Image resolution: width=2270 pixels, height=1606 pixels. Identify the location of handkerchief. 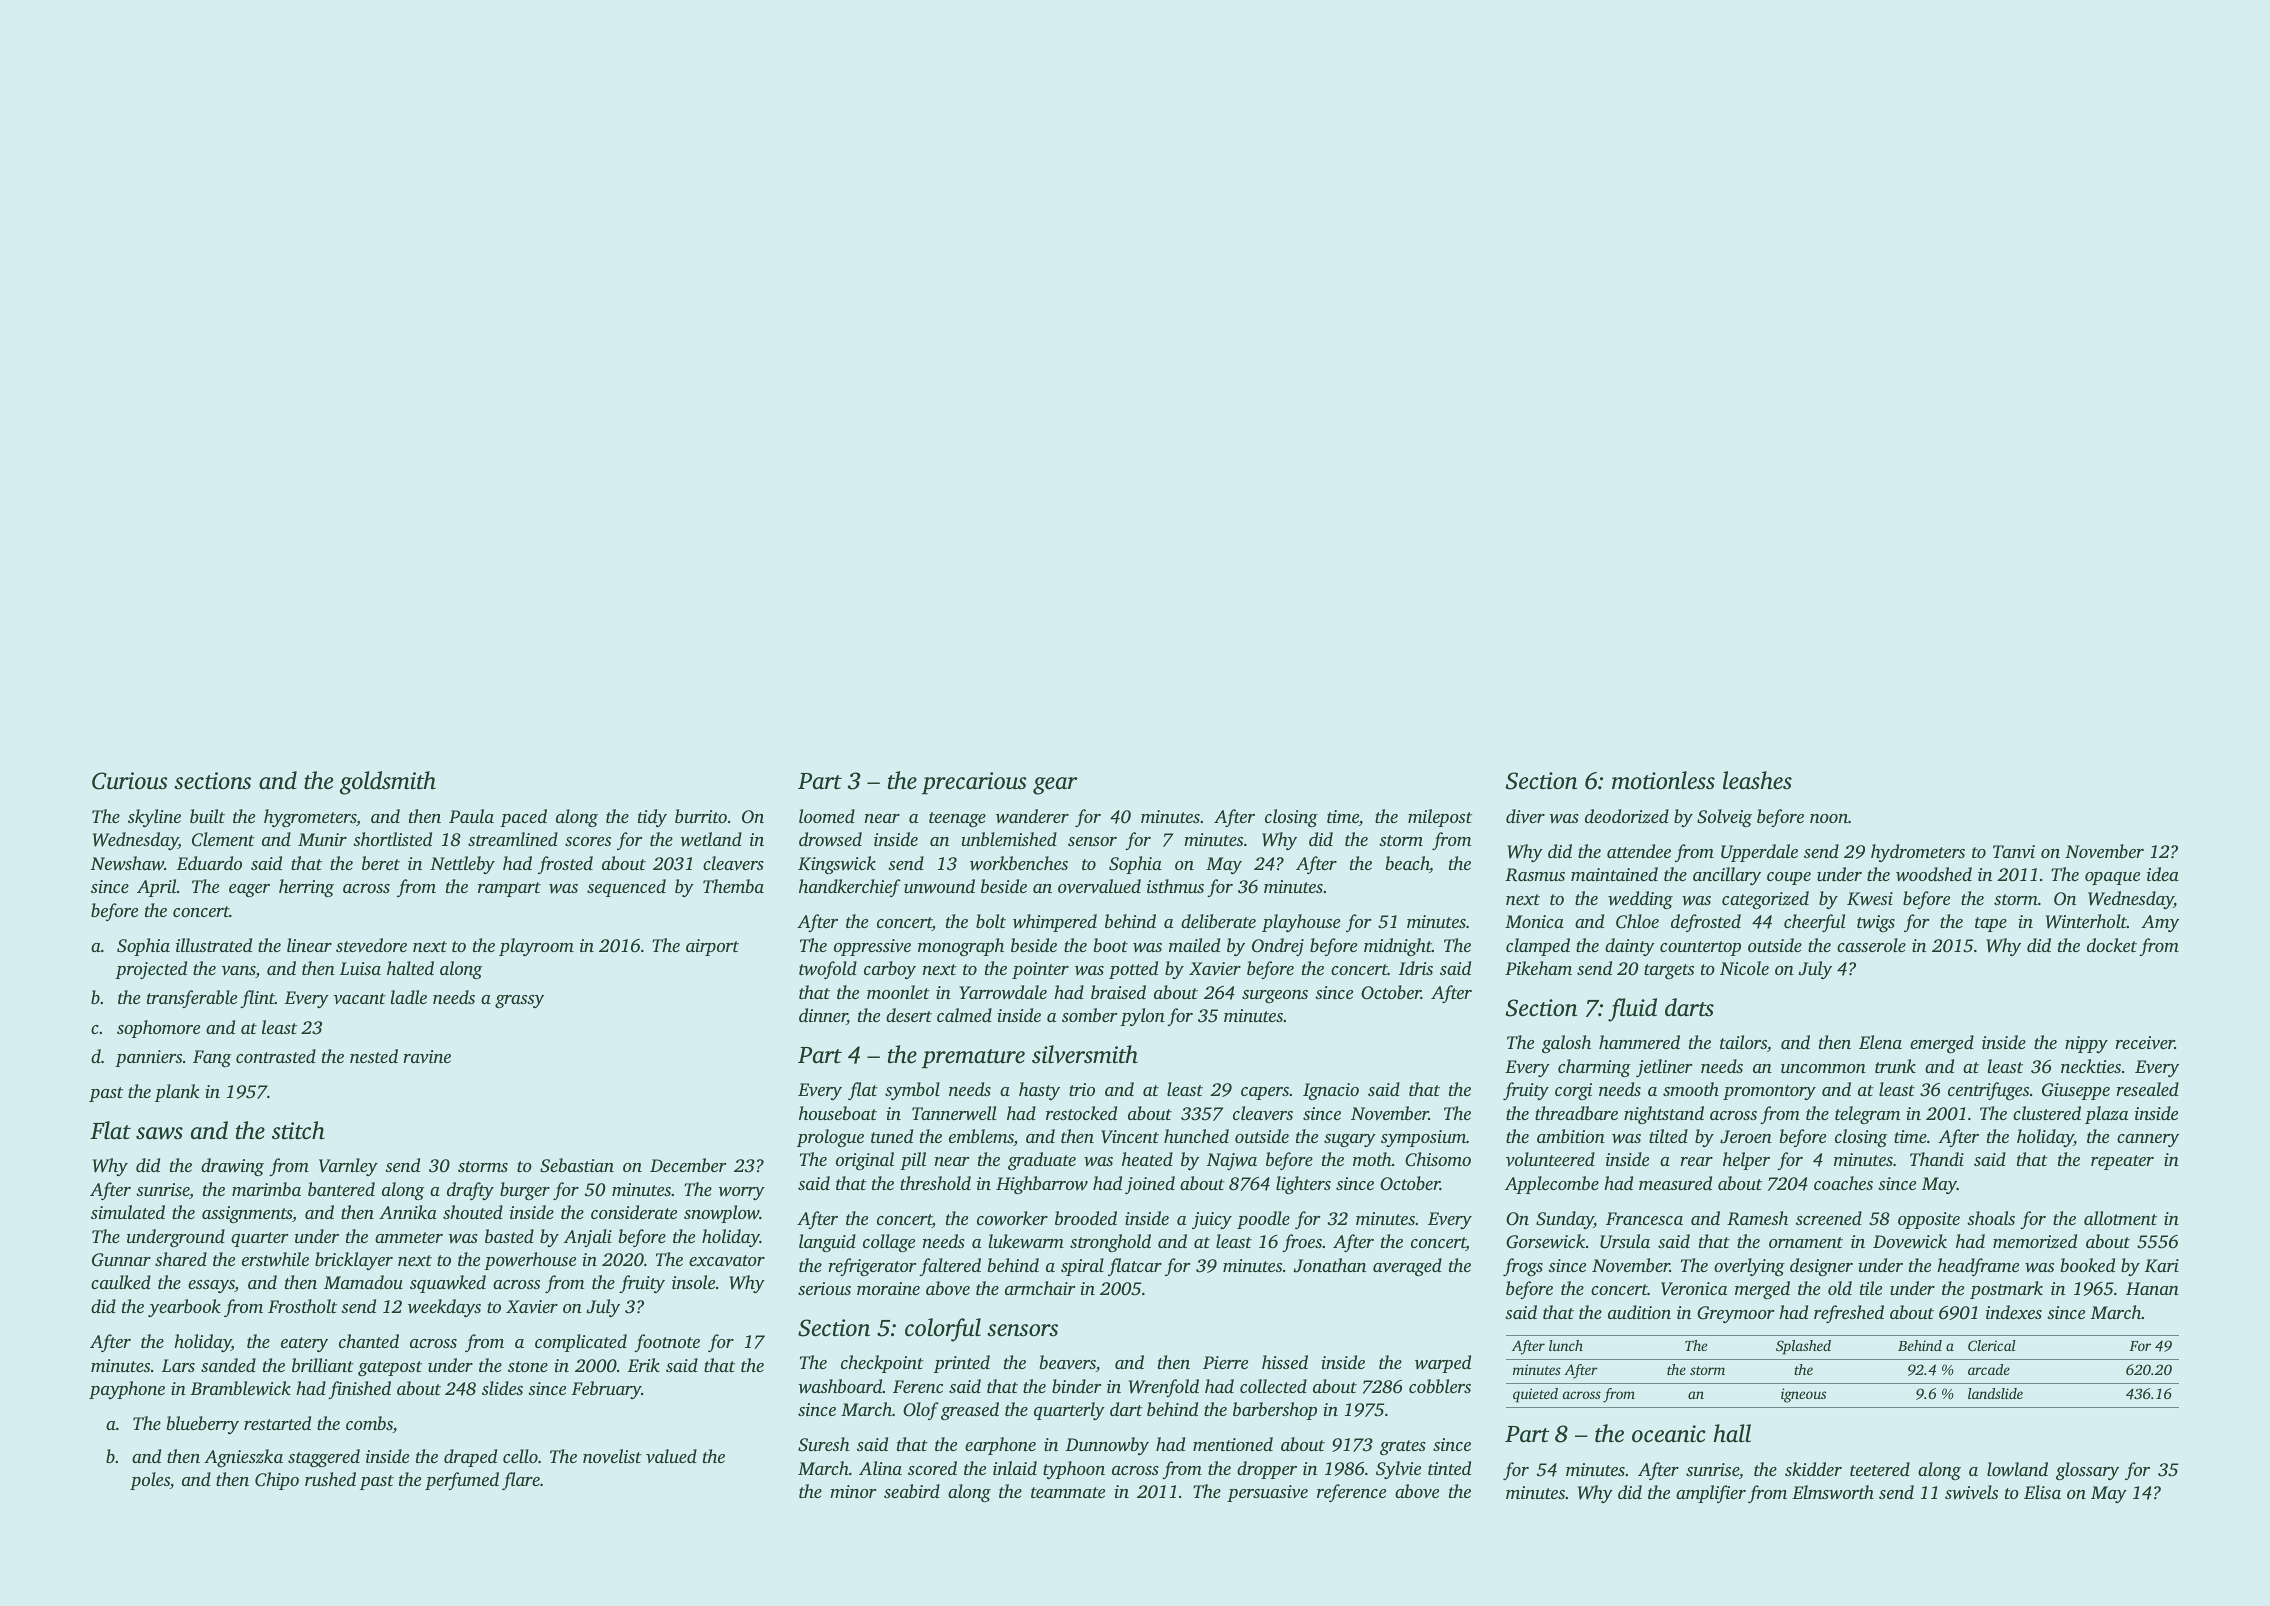
(850, 888).
